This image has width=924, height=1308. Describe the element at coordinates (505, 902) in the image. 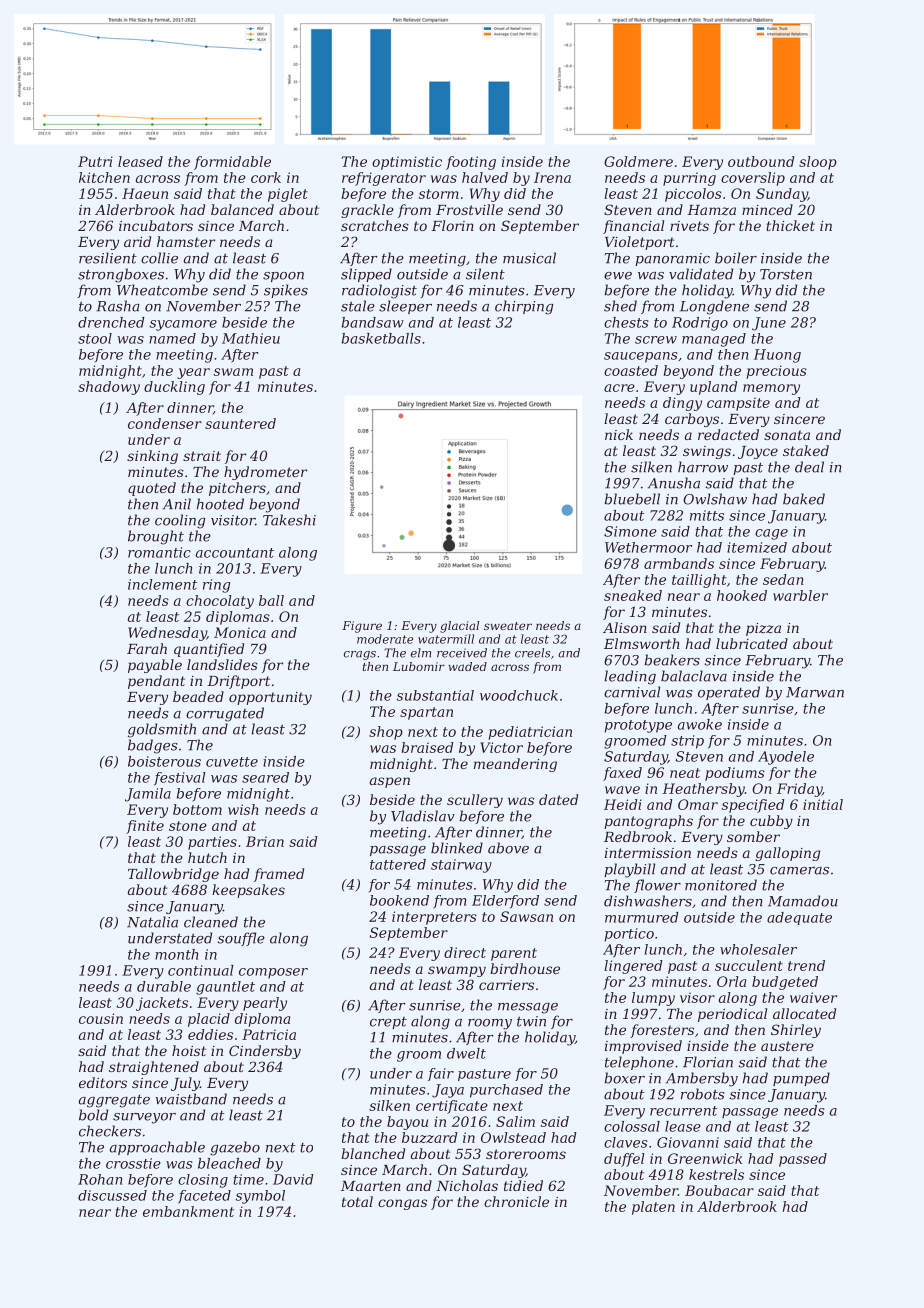

I see `Elderford` at that location.
